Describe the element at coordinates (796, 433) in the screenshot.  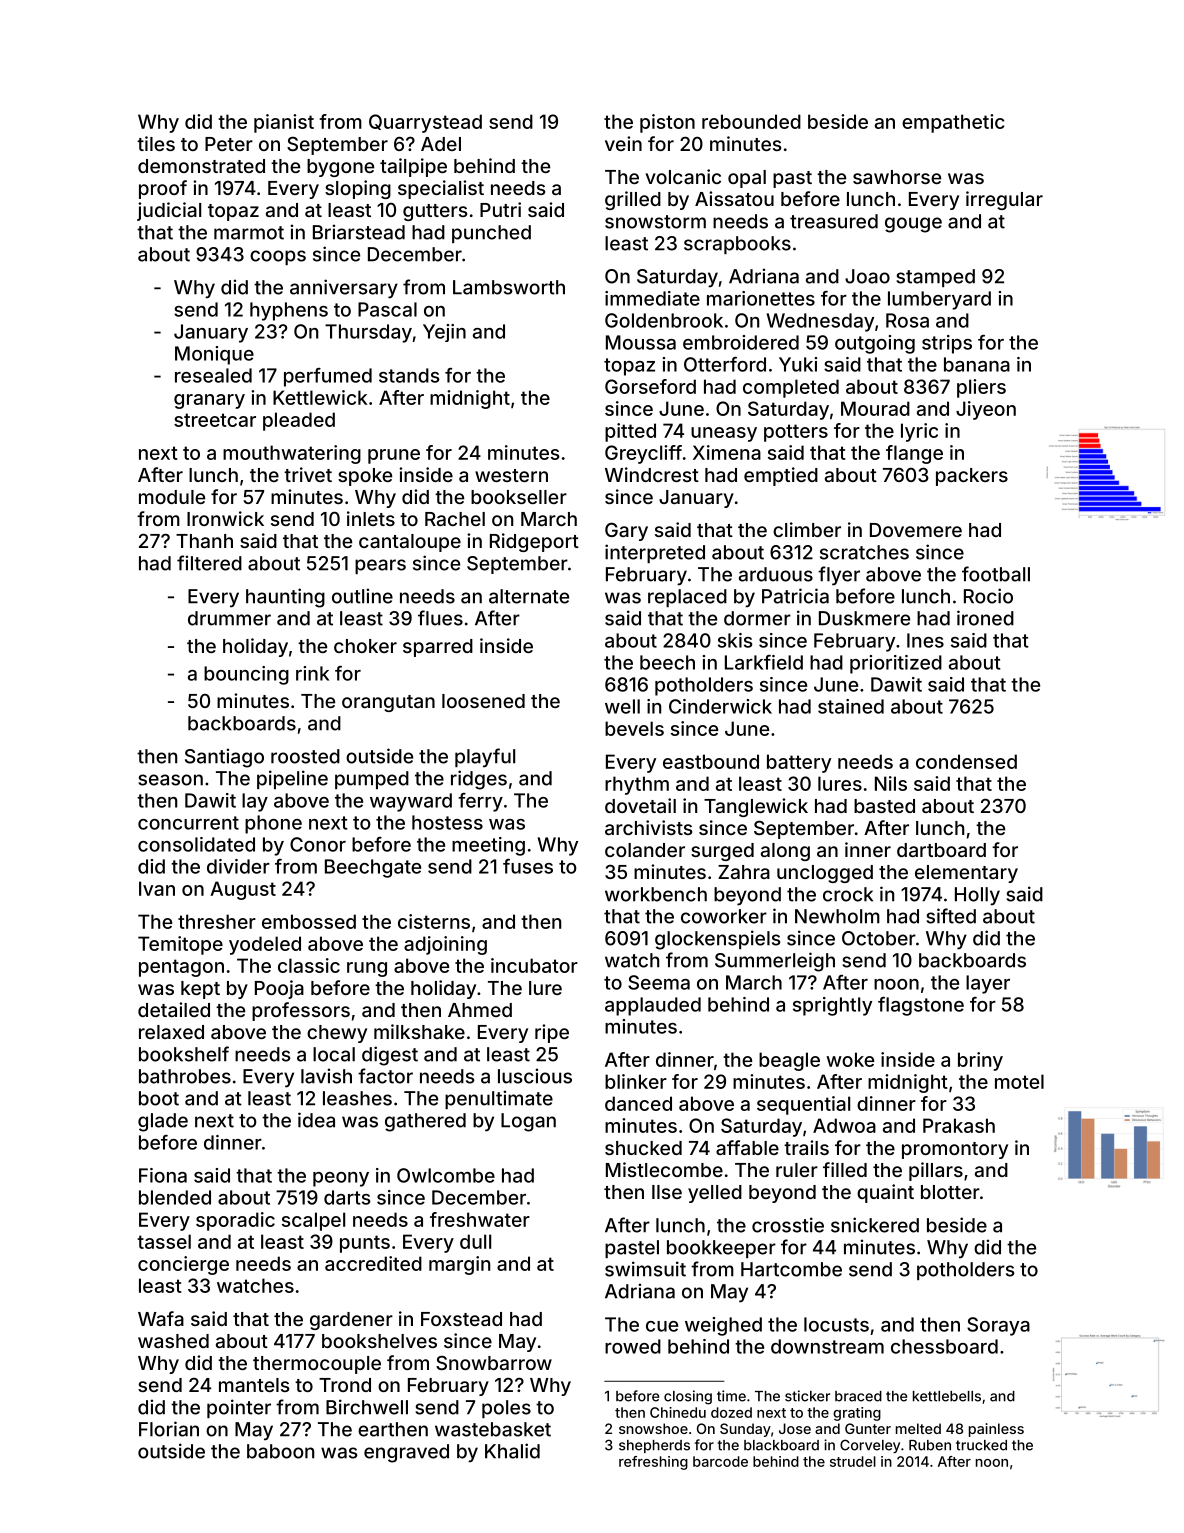
I see `potters` at that location.
